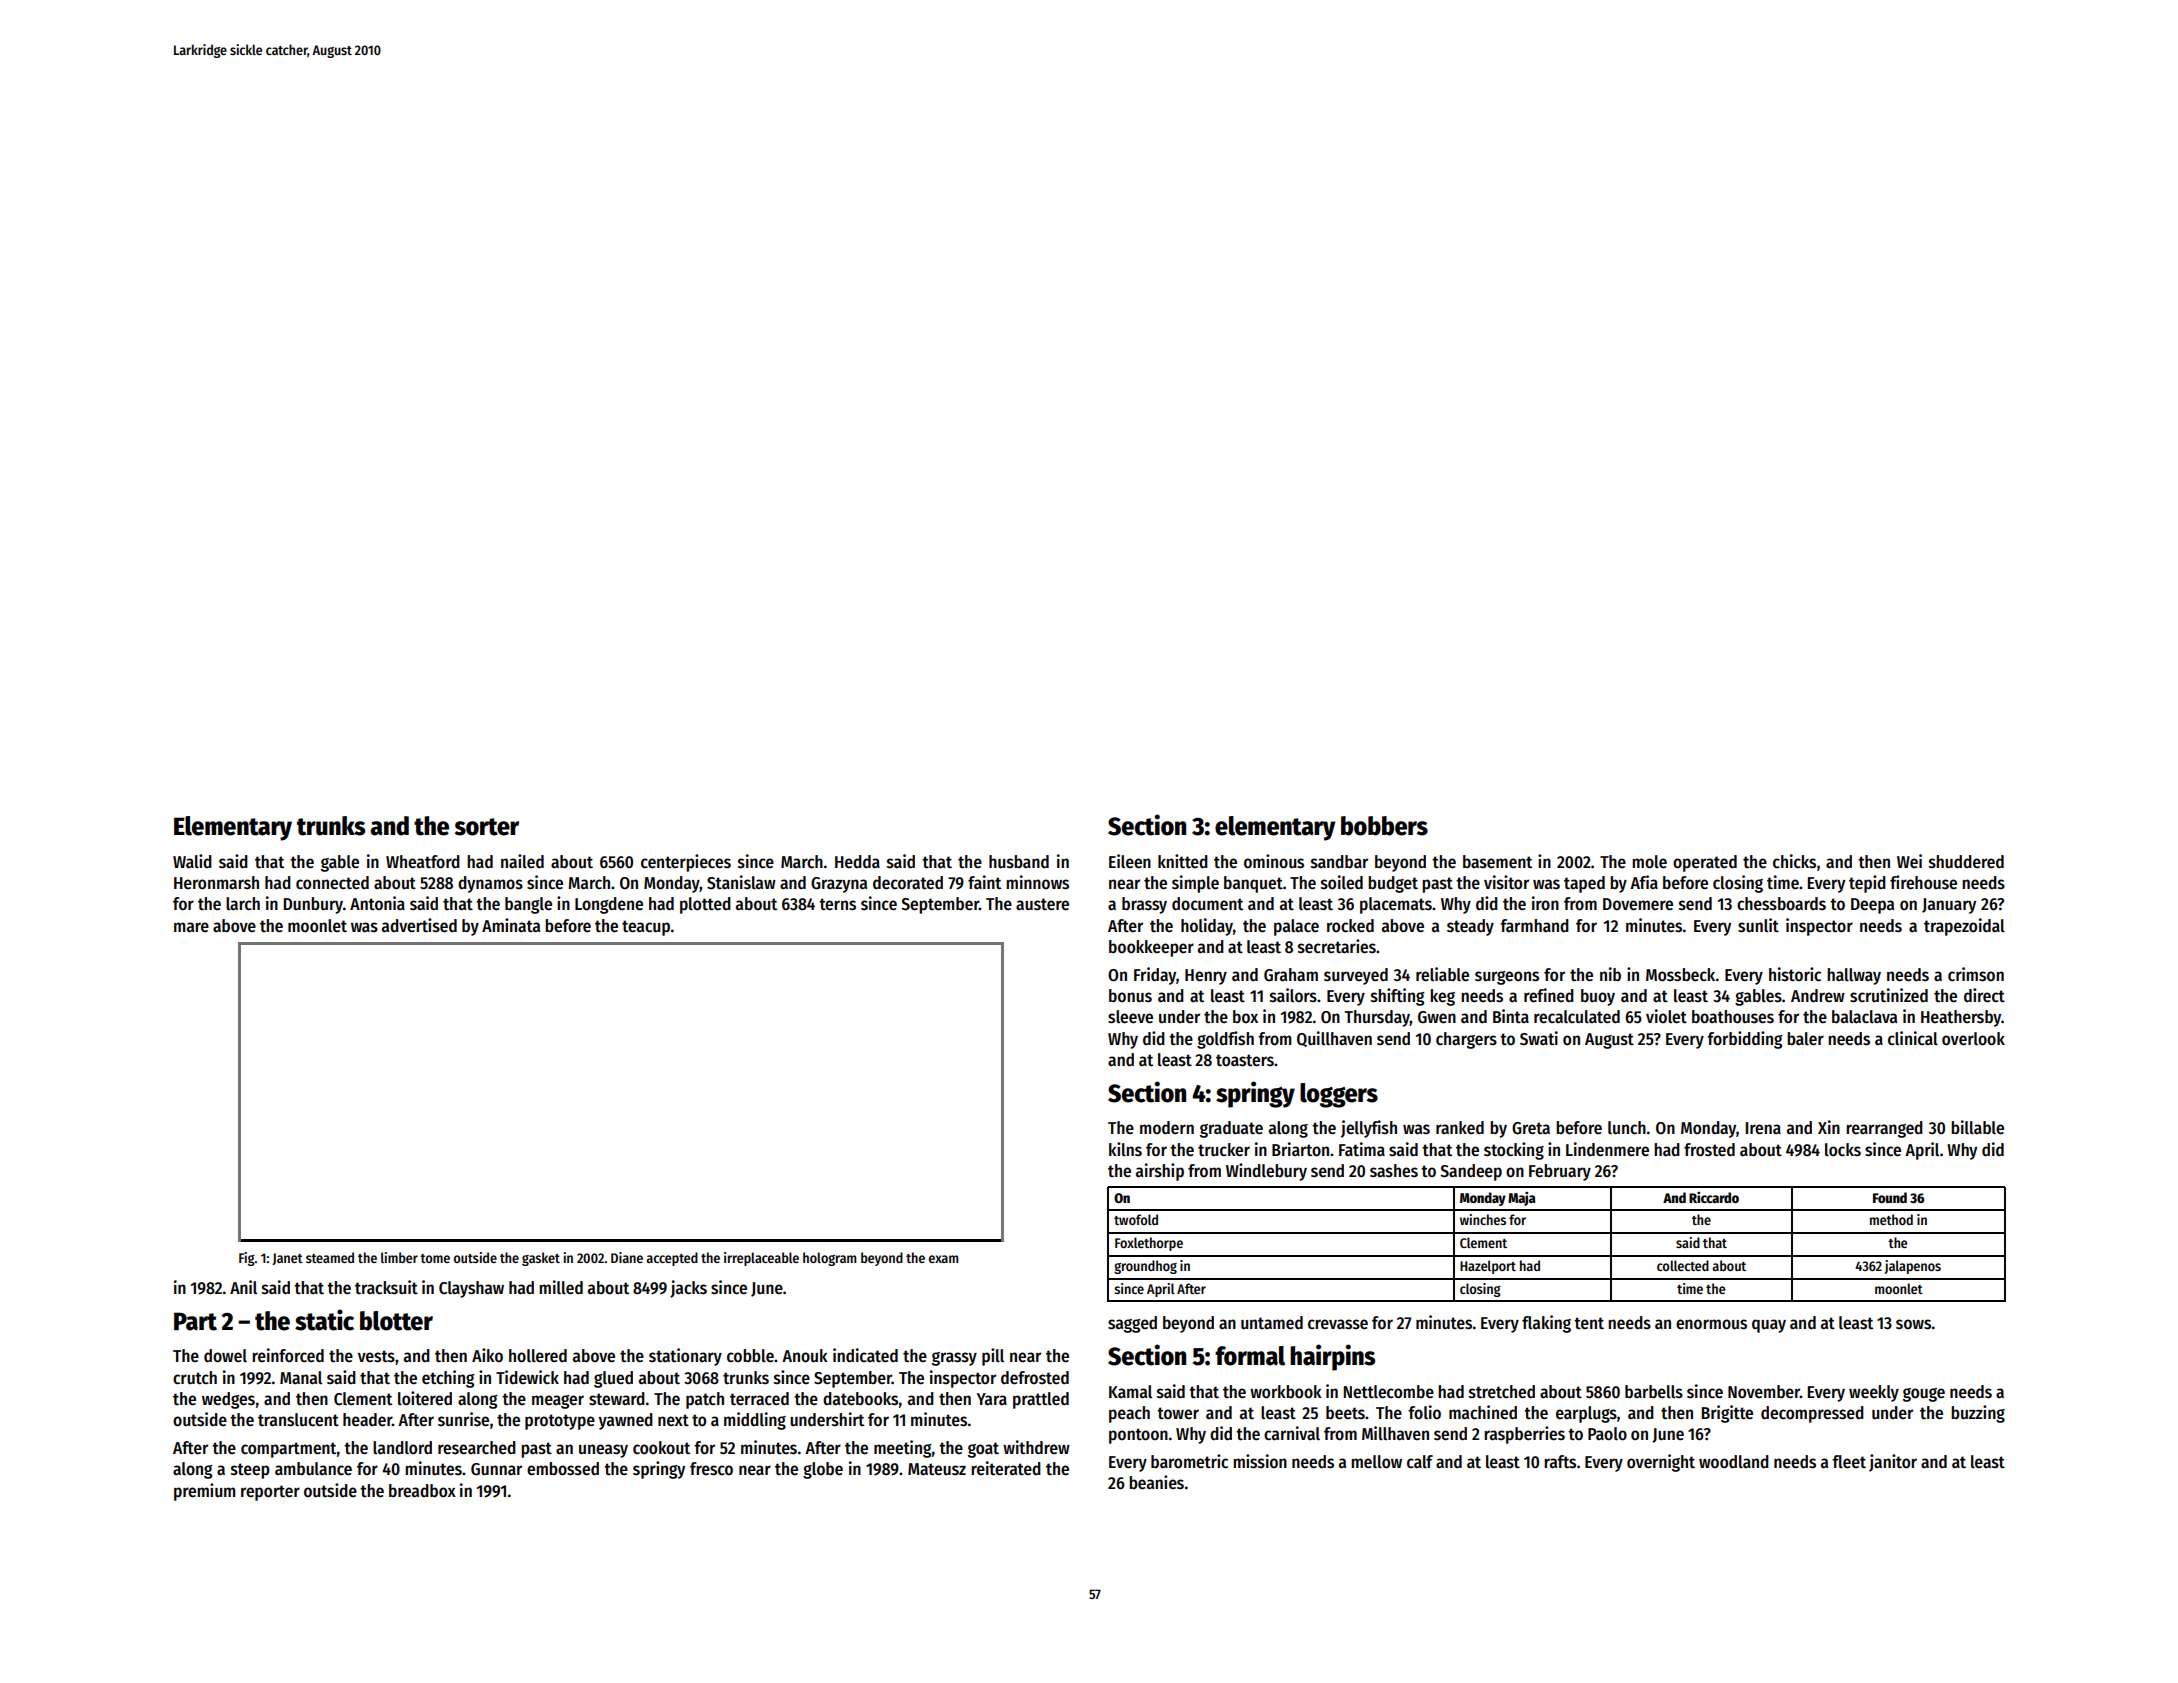 The image size is (2178, 1683). What do you see at coordinates (1384, 826) in the screenshot?
I see `bobbers` at bounding box center [1384, 826].
